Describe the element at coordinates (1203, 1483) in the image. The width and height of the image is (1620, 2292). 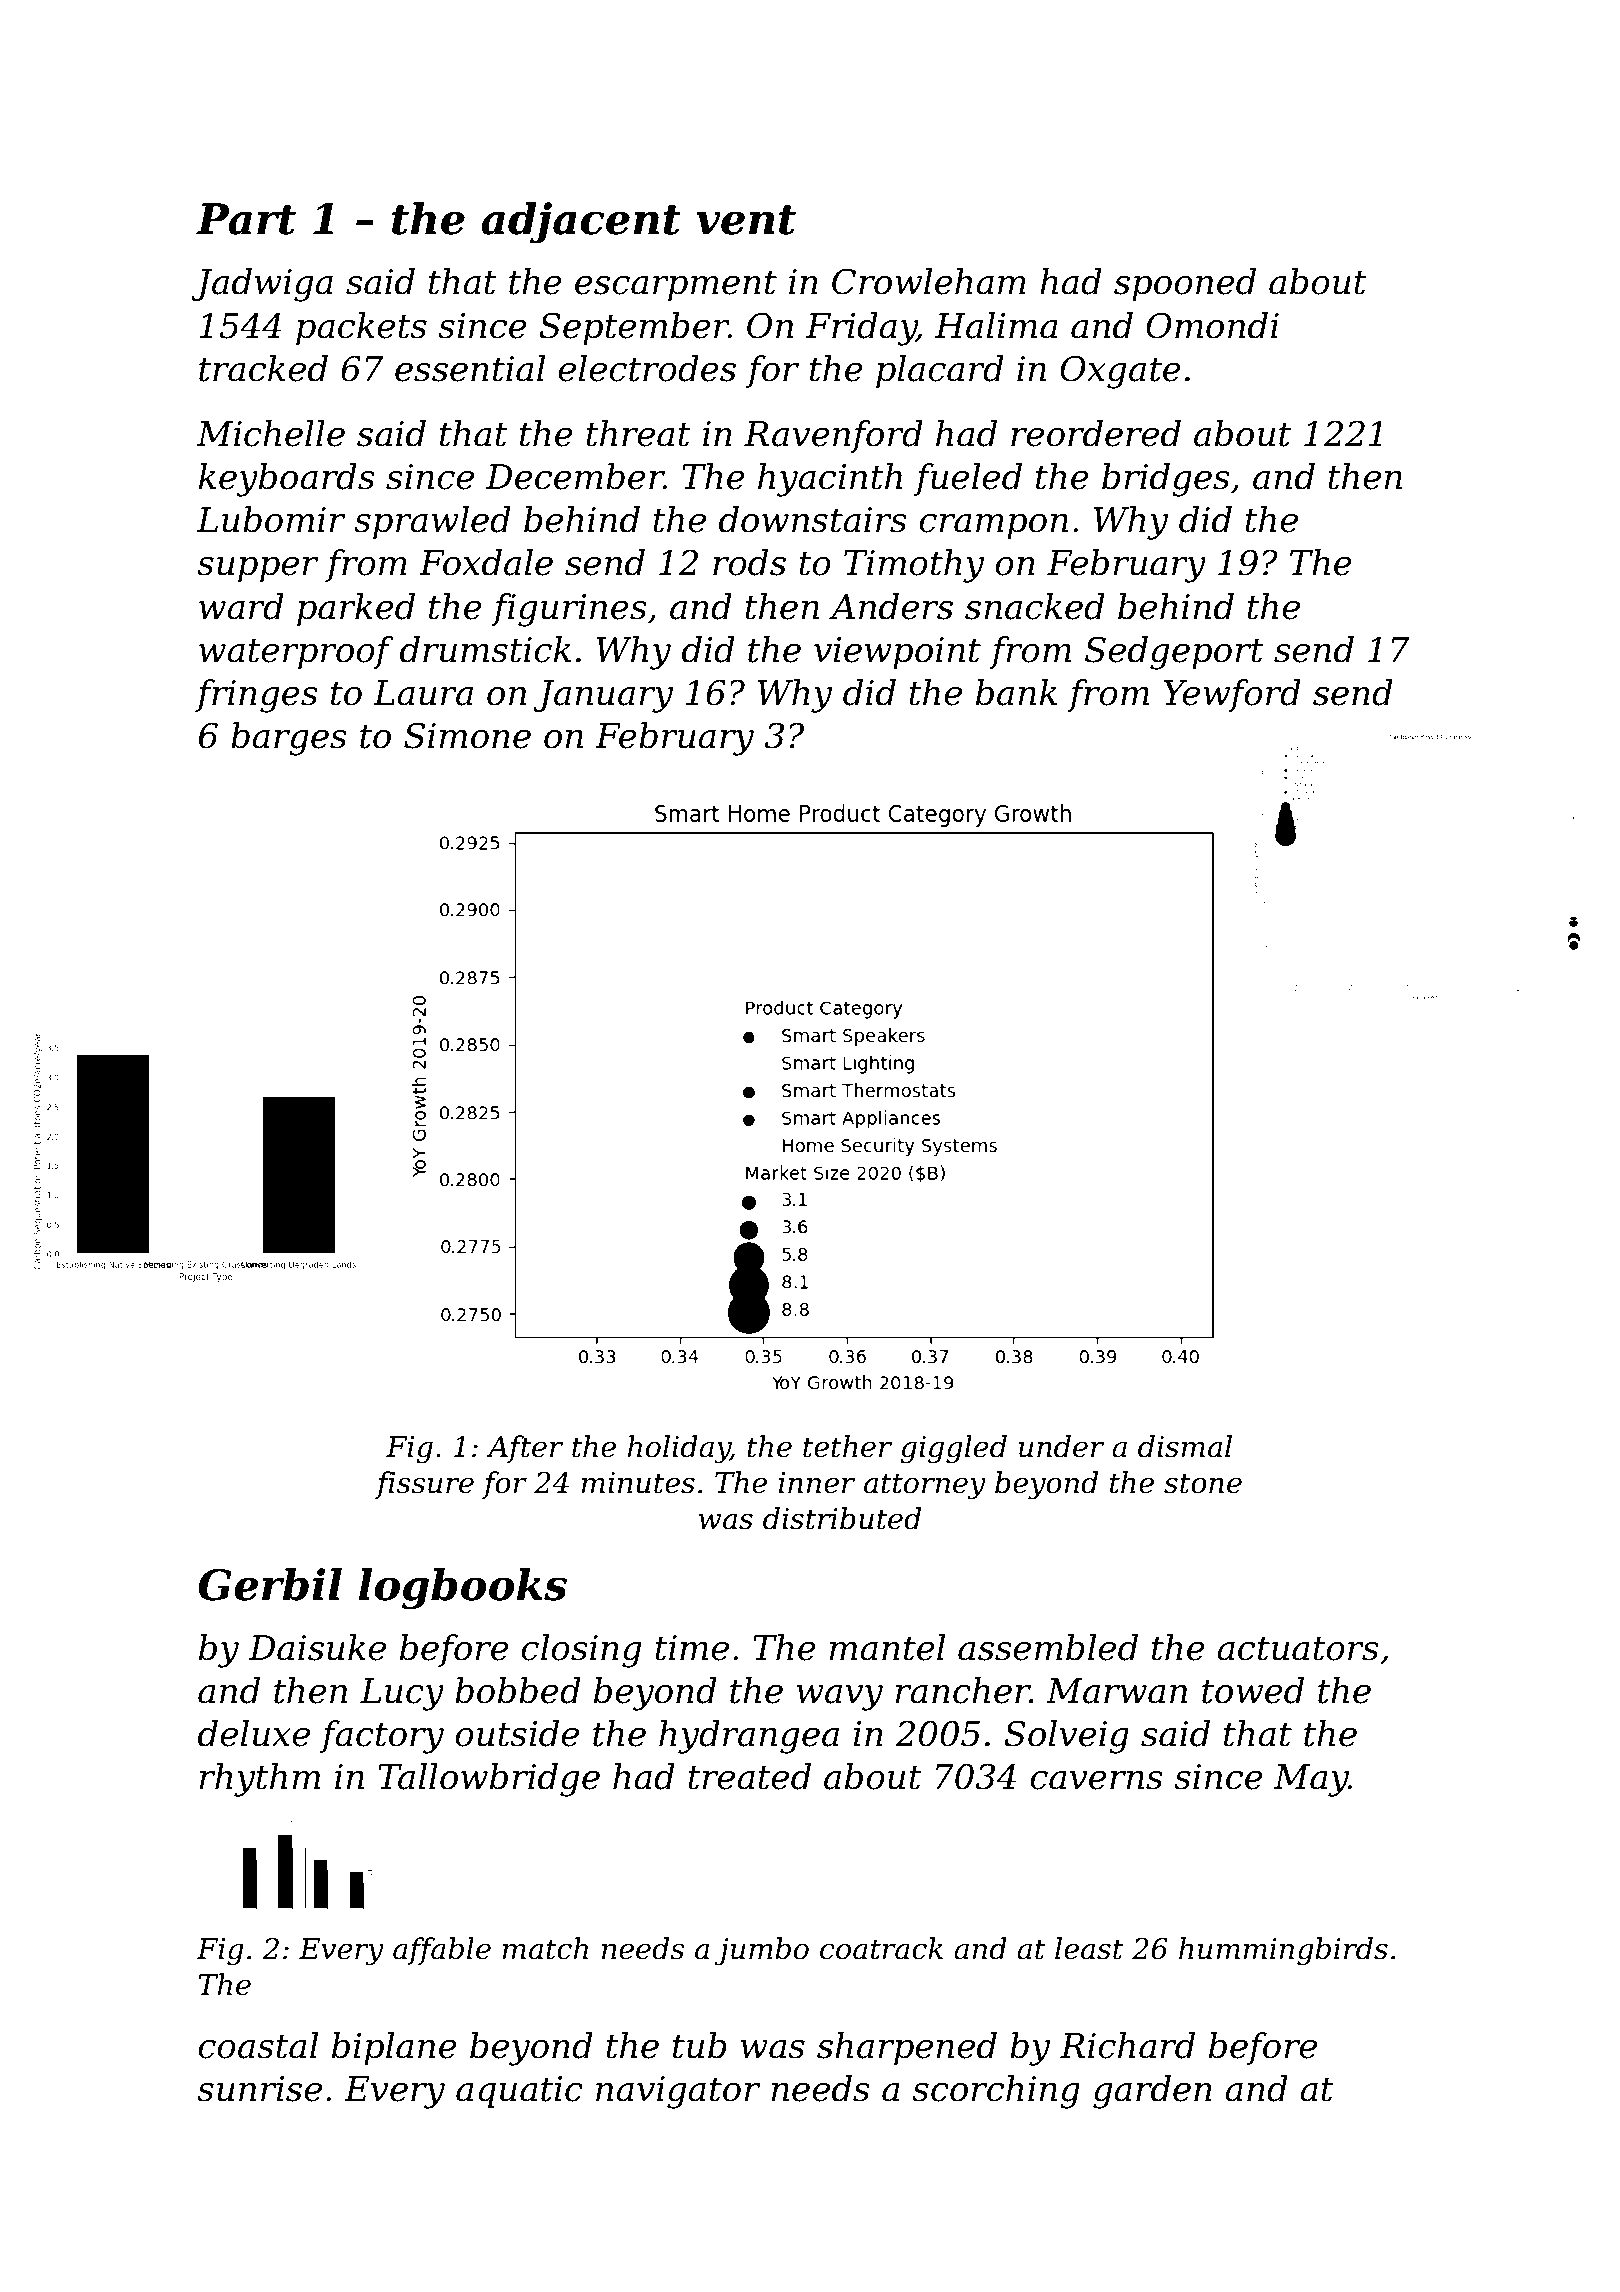
I see `stone` at that location.
